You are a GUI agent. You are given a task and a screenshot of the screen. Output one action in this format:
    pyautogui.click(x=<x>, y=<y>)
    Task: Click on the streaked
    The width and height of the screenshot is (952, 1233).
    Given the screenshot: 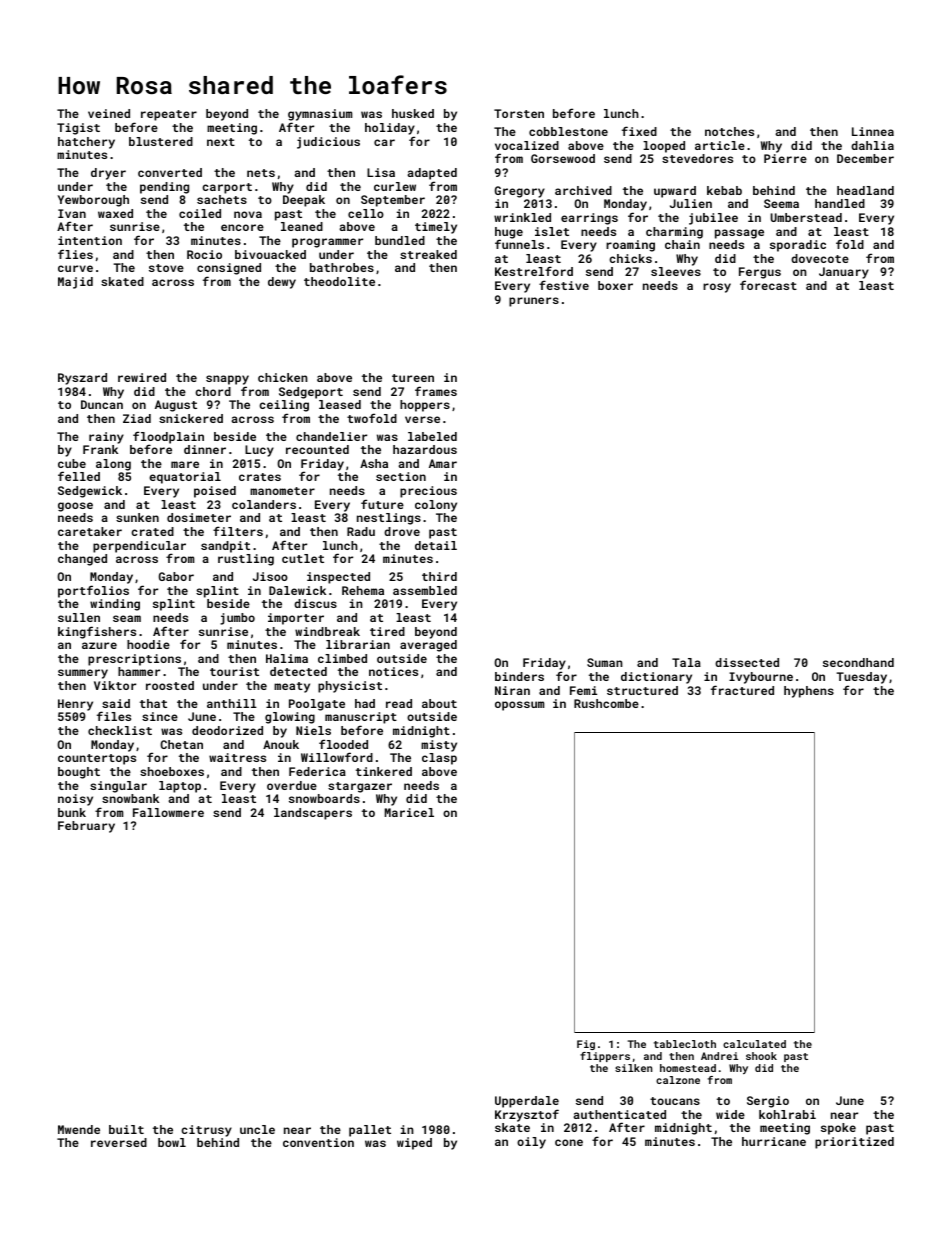 What is the action you would take?
    pyautogui.click(x=428, y=254)
